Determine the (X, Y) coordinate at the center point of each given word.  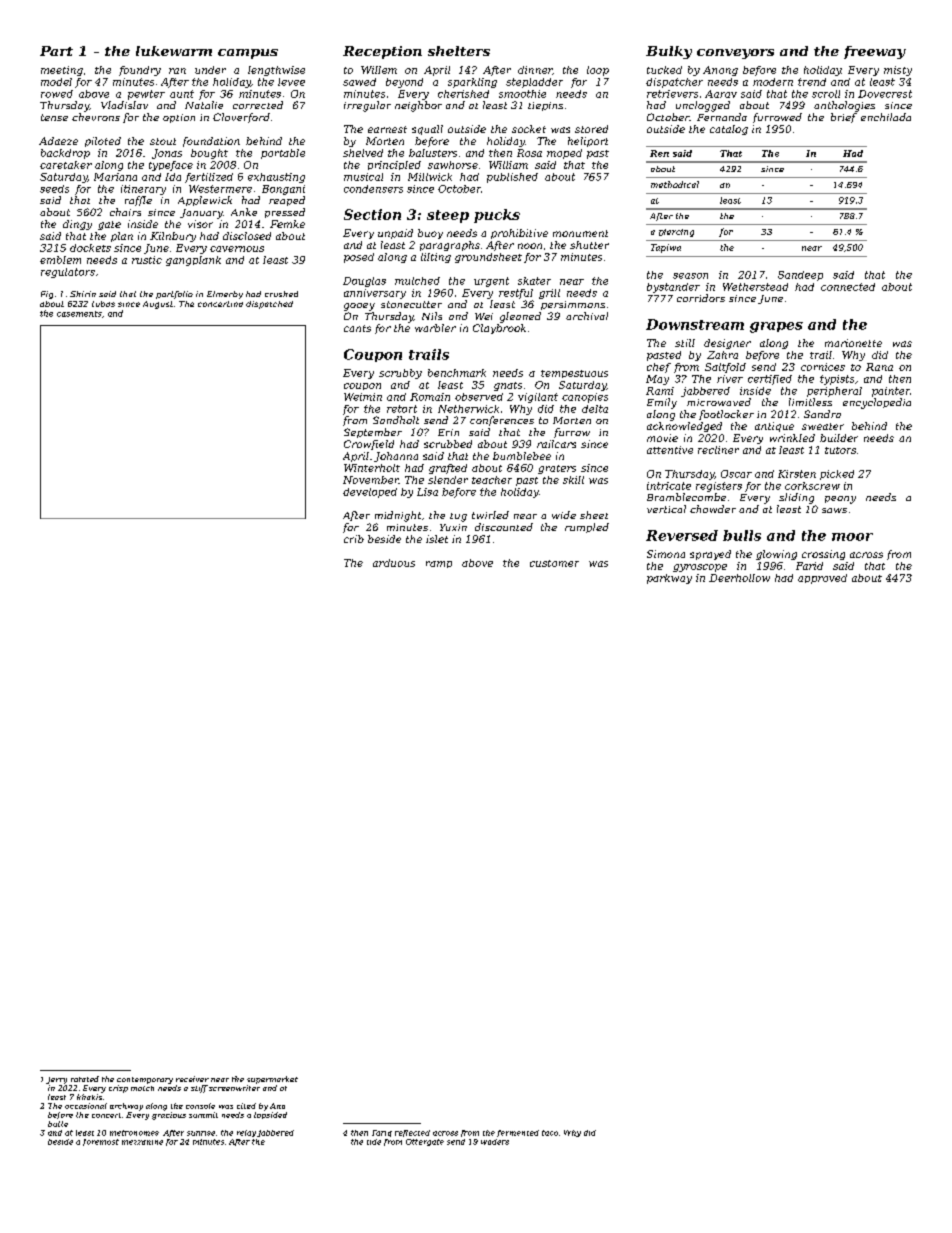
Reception (382, 52)
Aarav (721, 94)
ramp (439, 564)
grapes (776, 327)
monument (580, 233)
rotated (85, 1079)
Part (56, 51)
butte (58, 1124)
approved (822, 579)
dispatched (269, 305)
